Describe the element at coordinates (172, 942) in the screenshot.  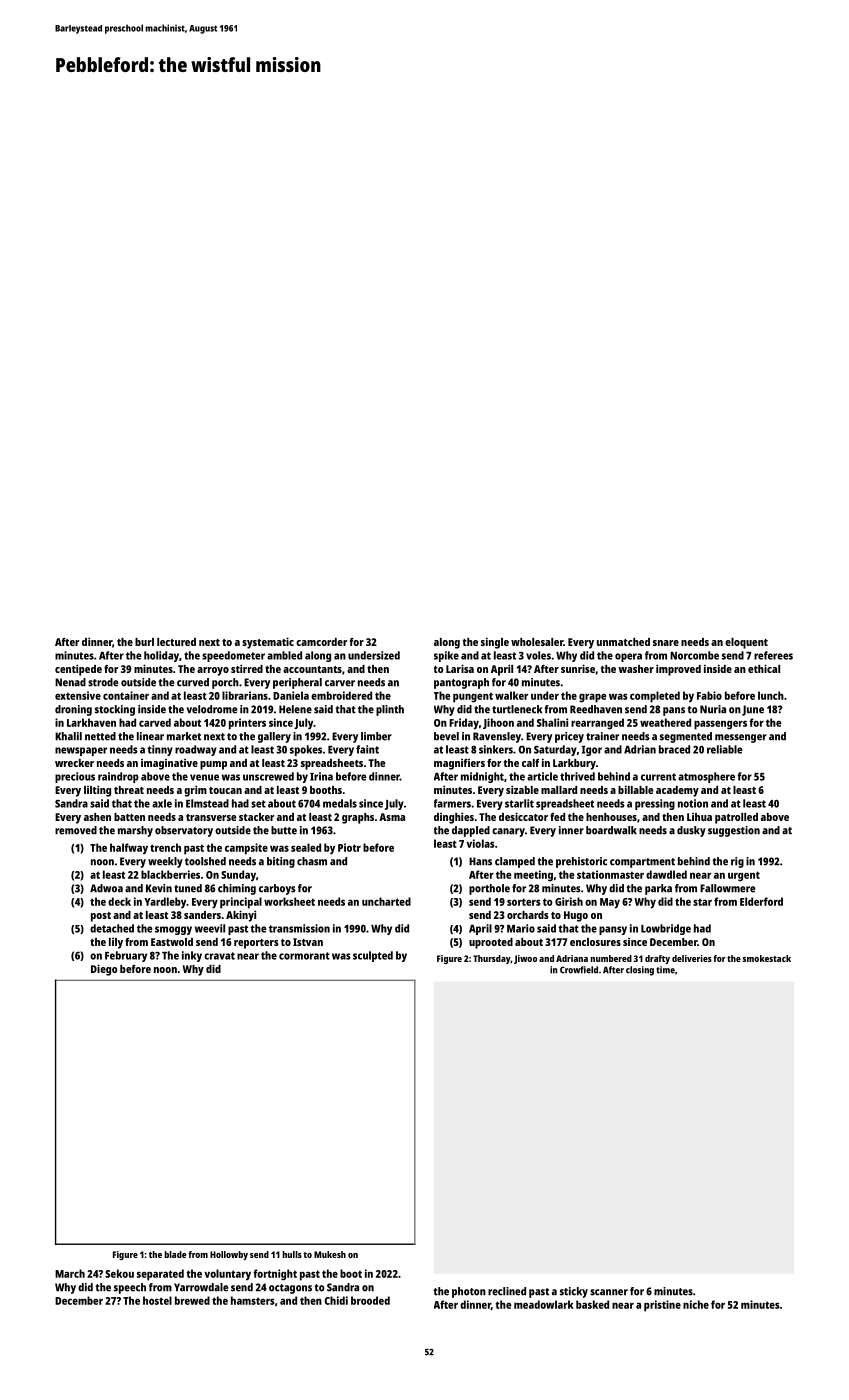
I see `Eastwold` at that location.
